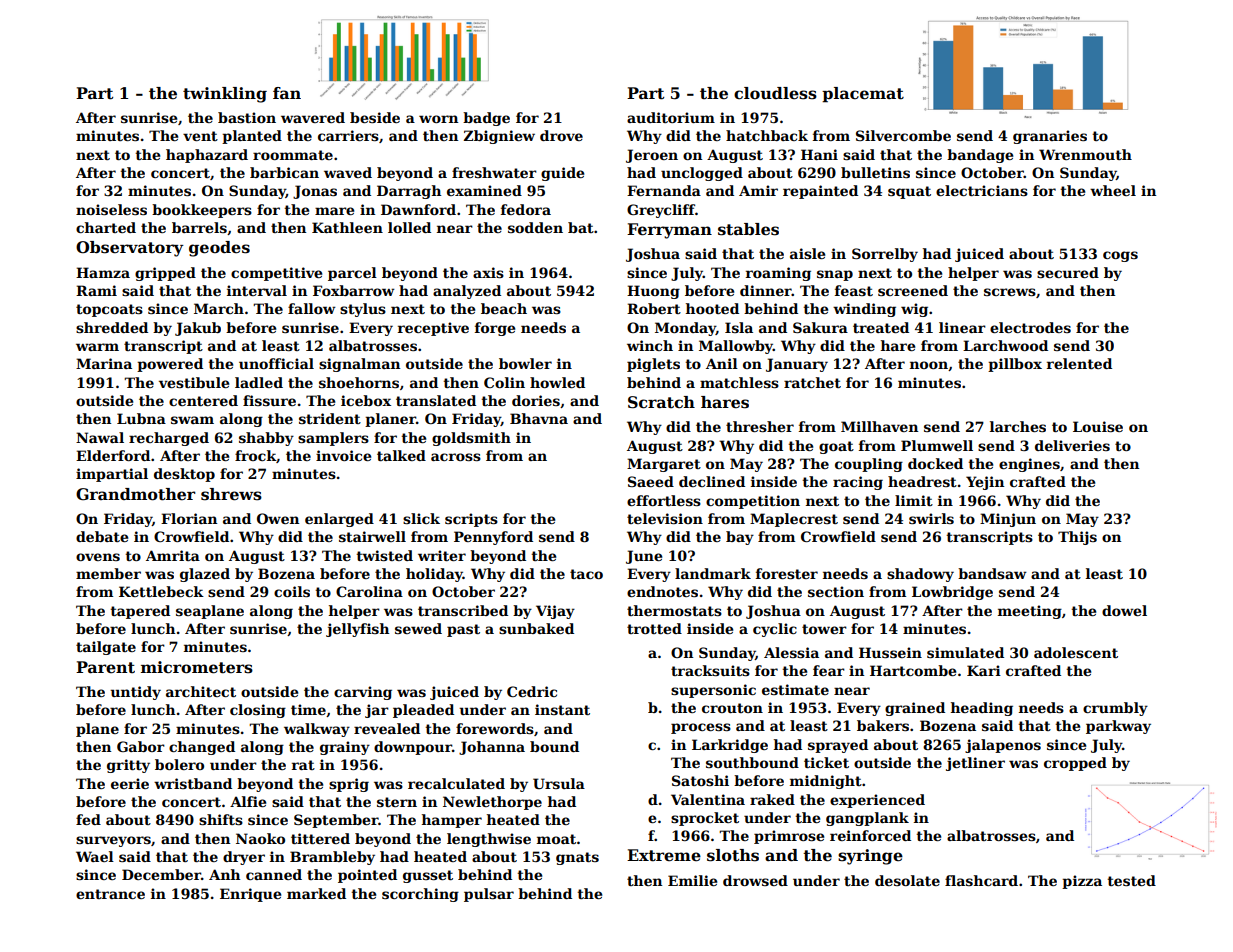  What do you see at coordinates (767, 135) in the screenshot?
I see `hatchback` at bounding box center [767, 135].
